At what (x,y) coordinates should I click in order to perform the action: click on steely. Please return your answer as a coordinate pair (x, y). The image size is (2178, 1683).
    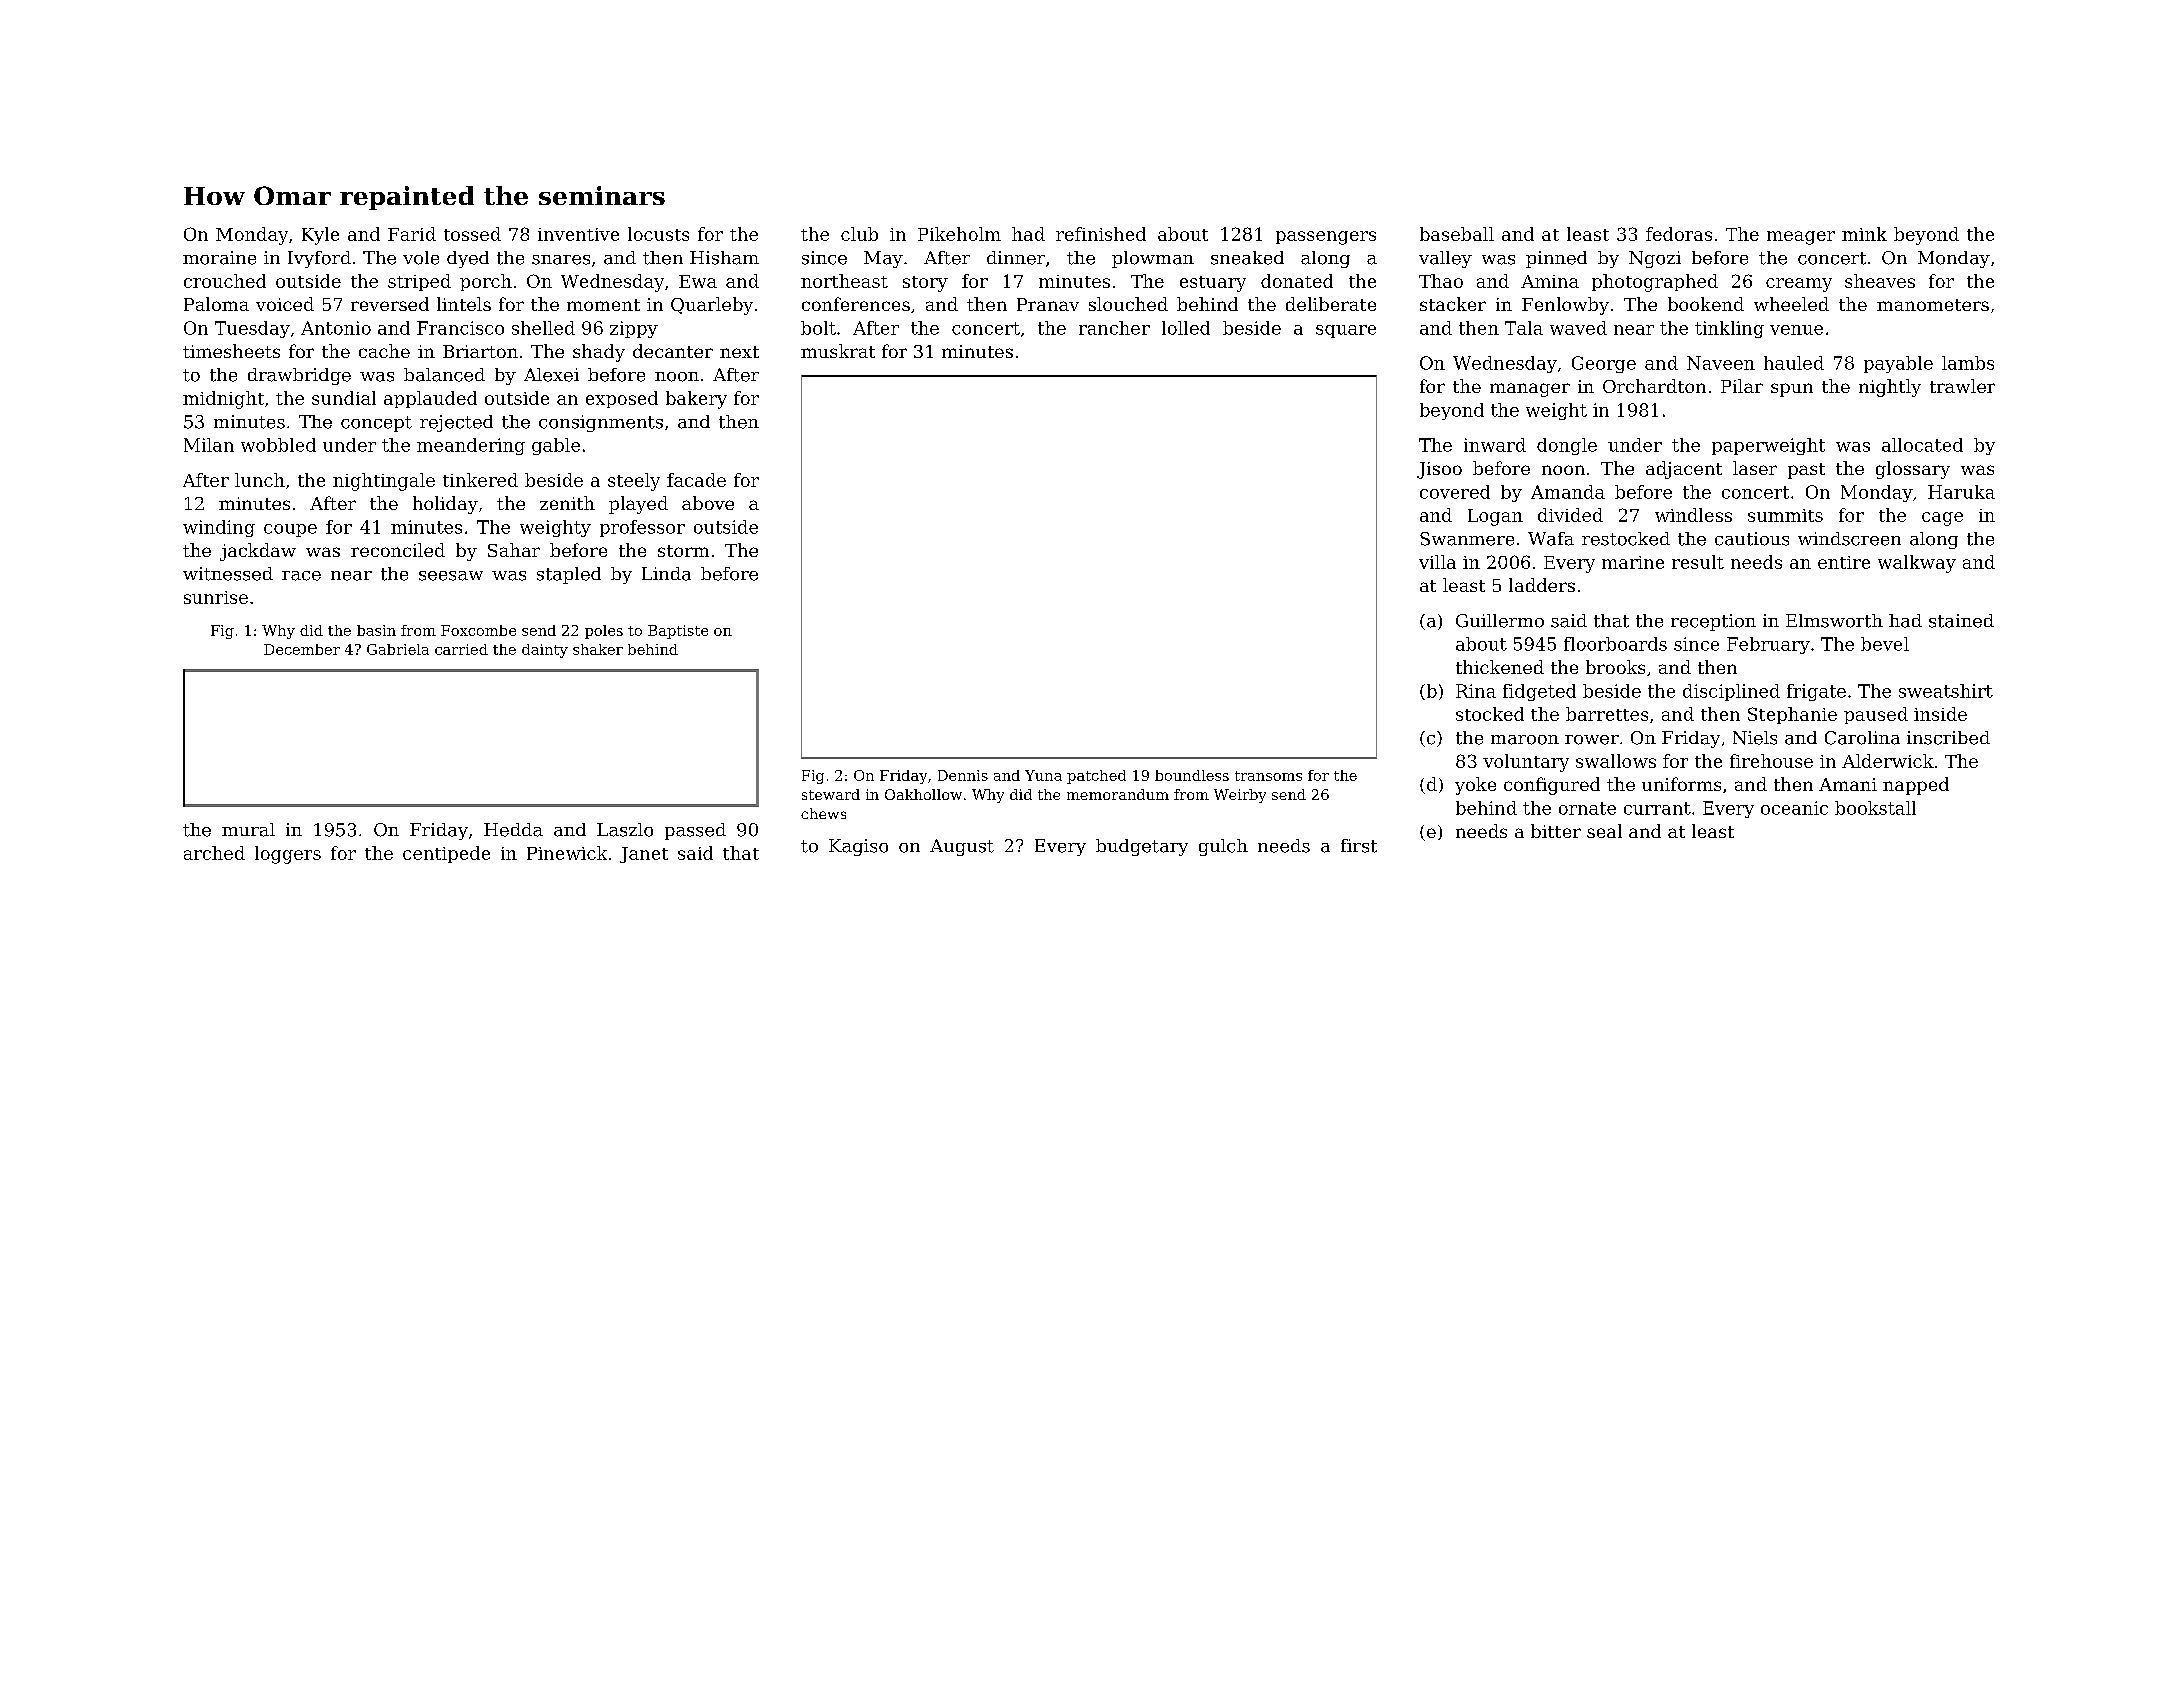
    Looking at the image, I should click on (634, 482).
